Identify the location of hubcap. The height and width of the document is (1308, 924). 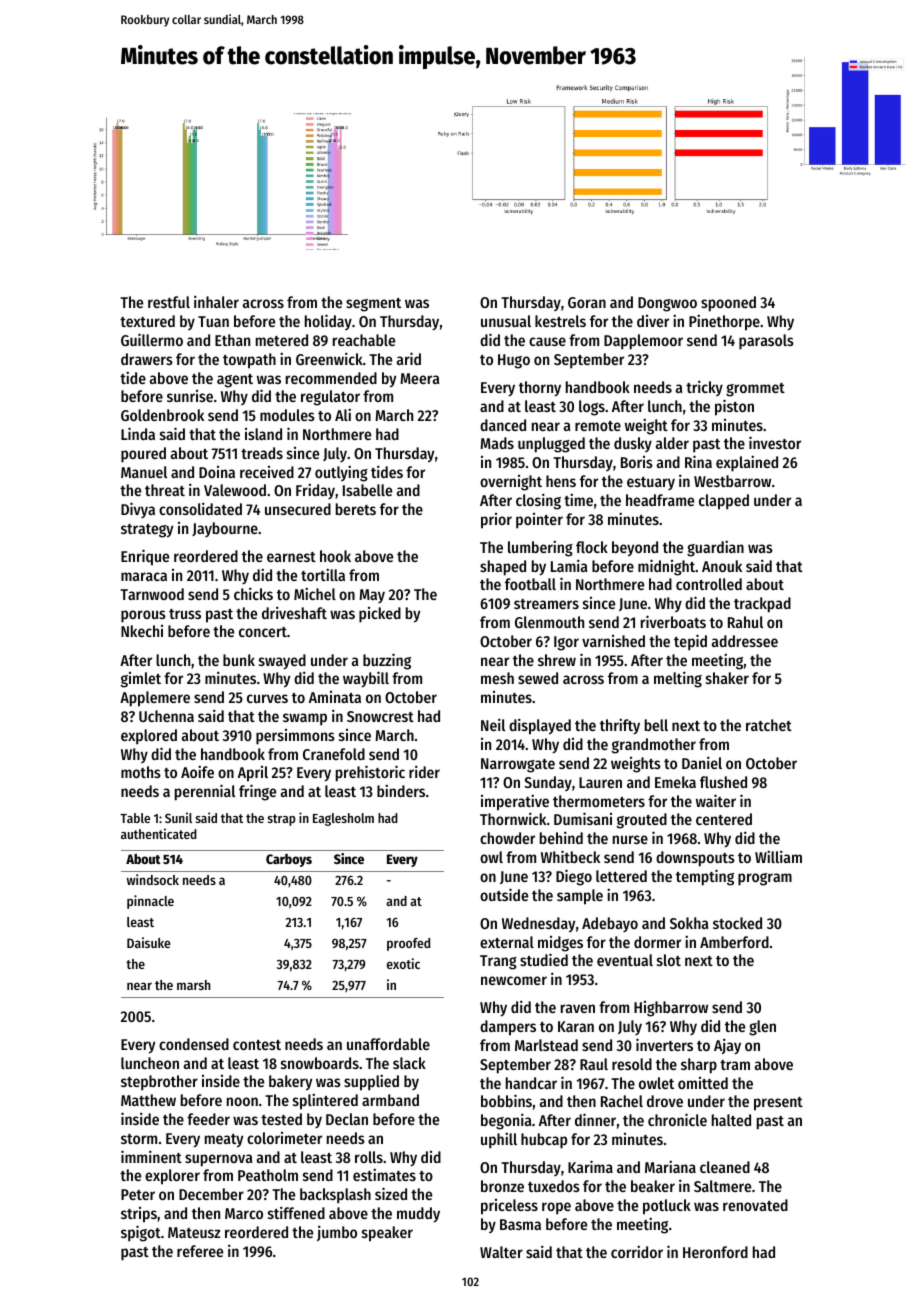
(544, 1141).
